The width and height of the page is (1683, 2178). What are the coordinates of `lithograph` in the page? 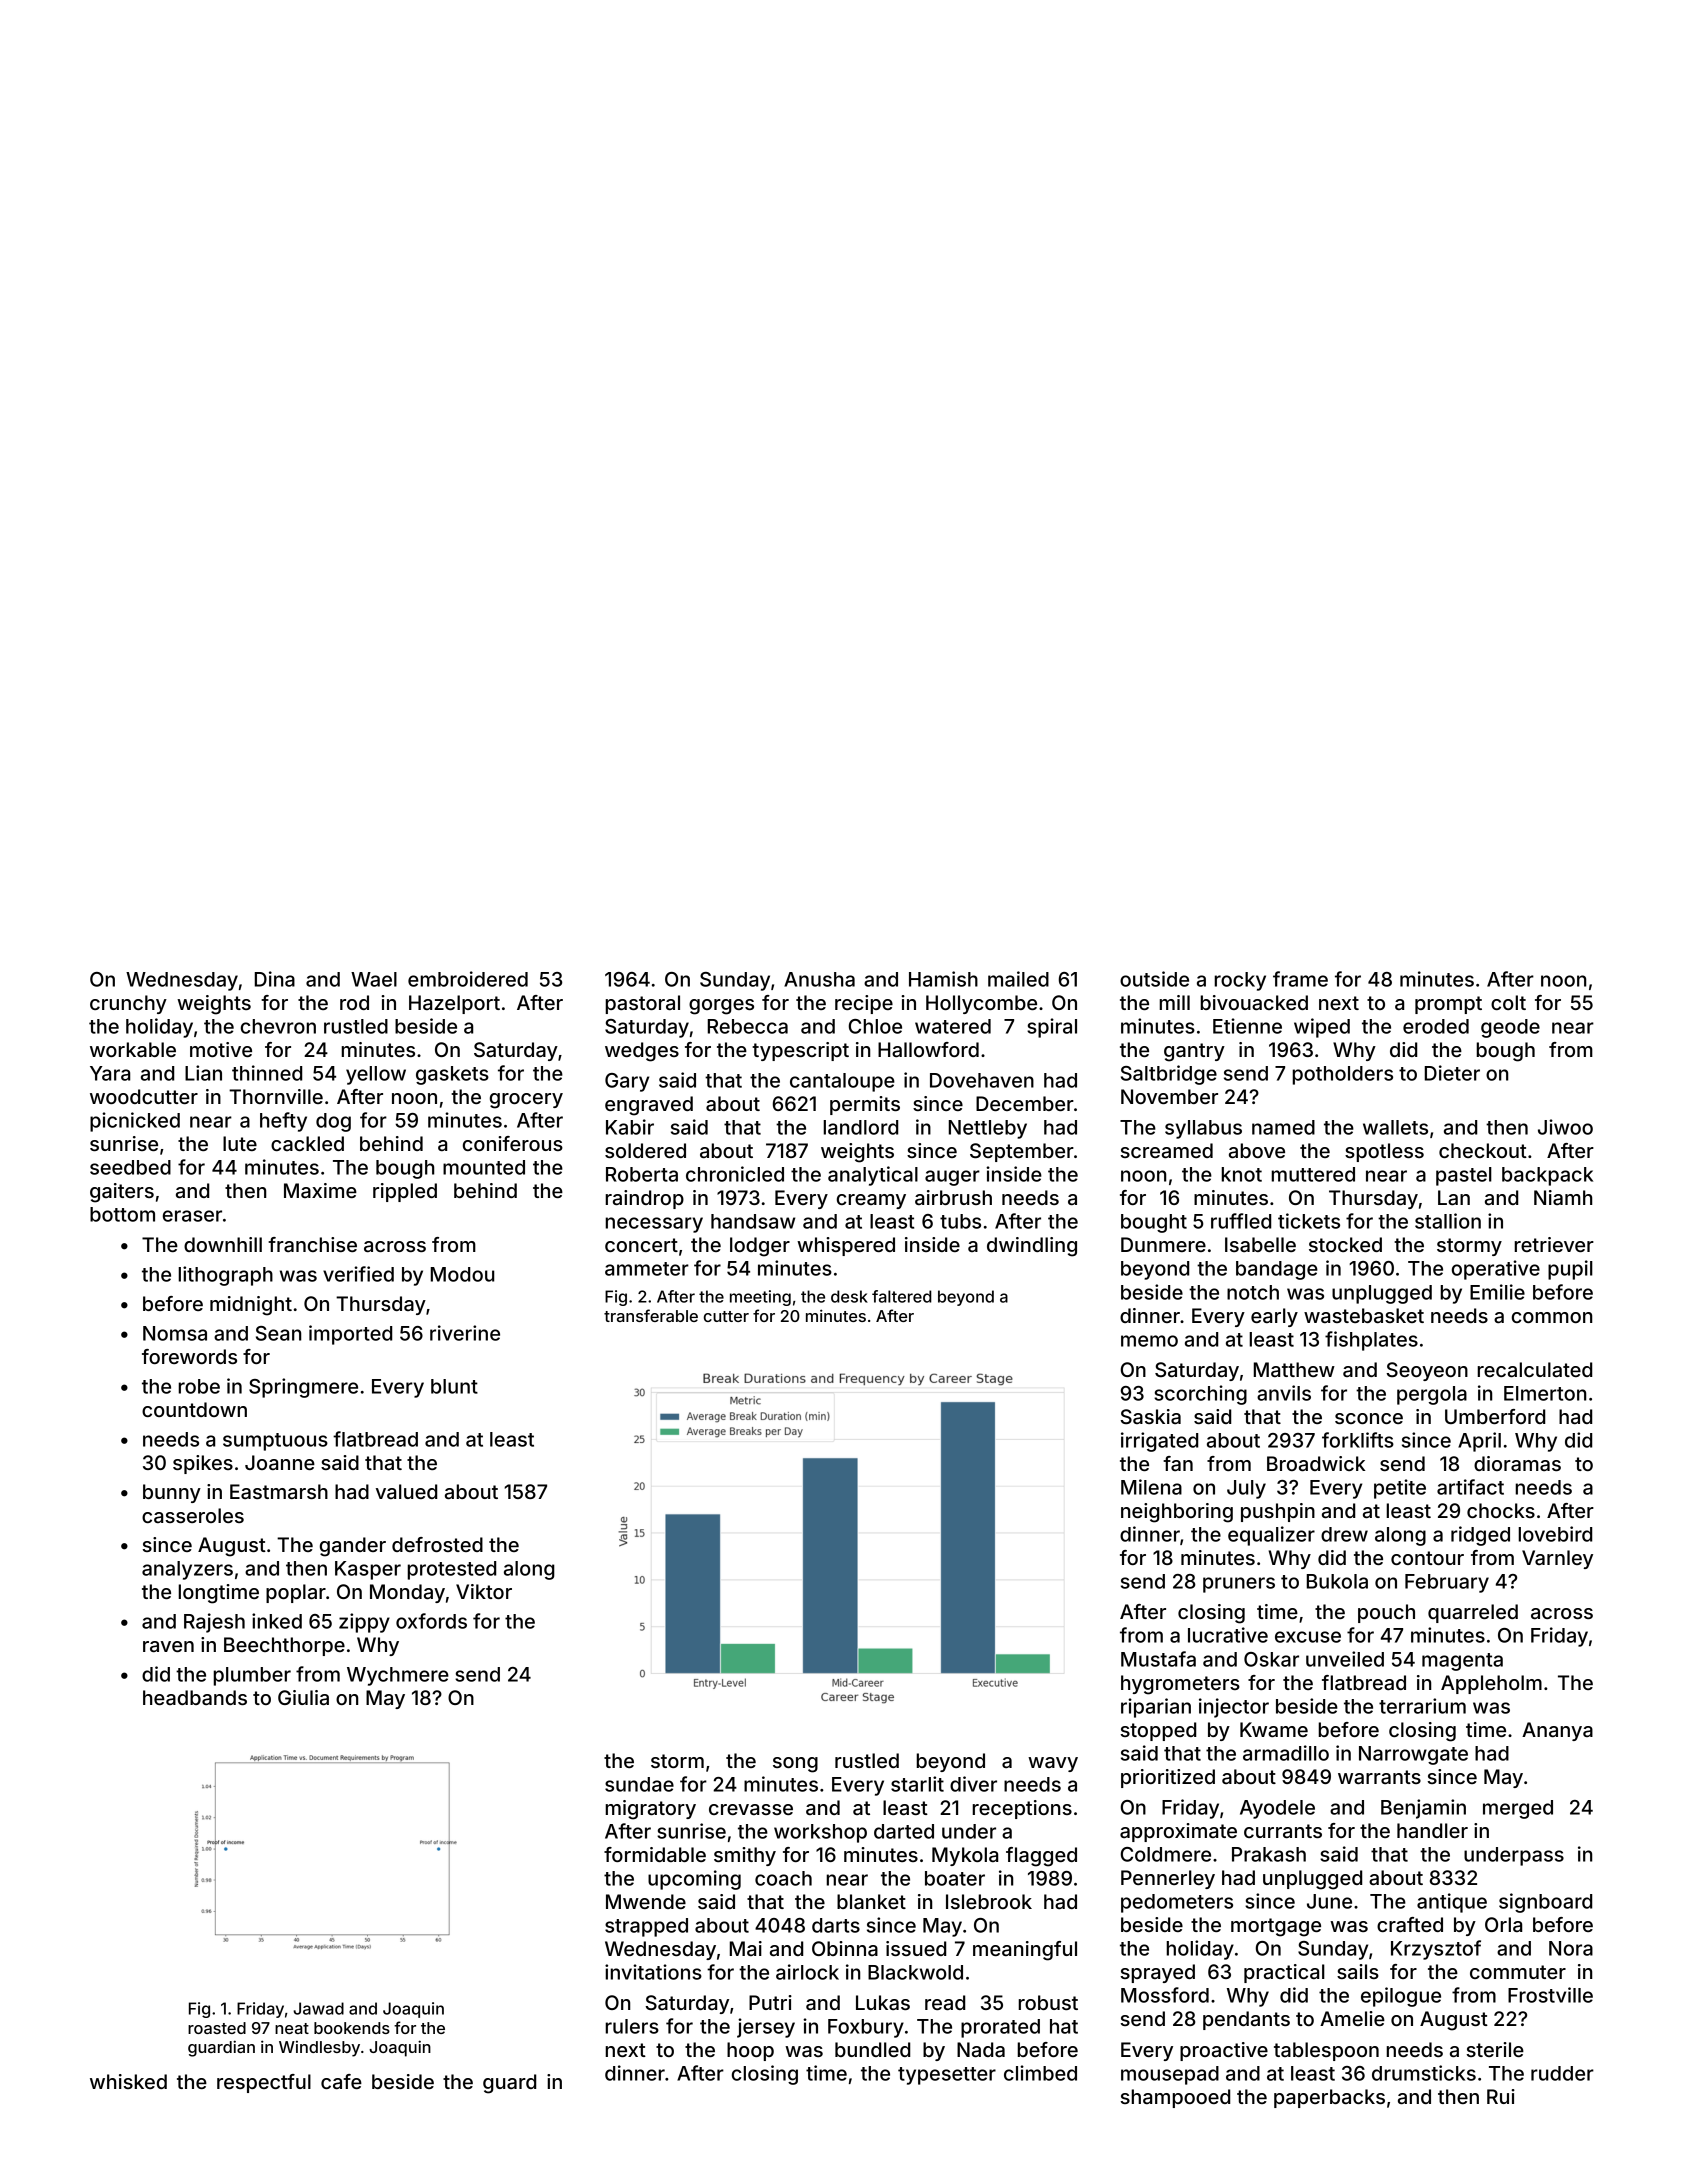 It's located at (225, 1276).
